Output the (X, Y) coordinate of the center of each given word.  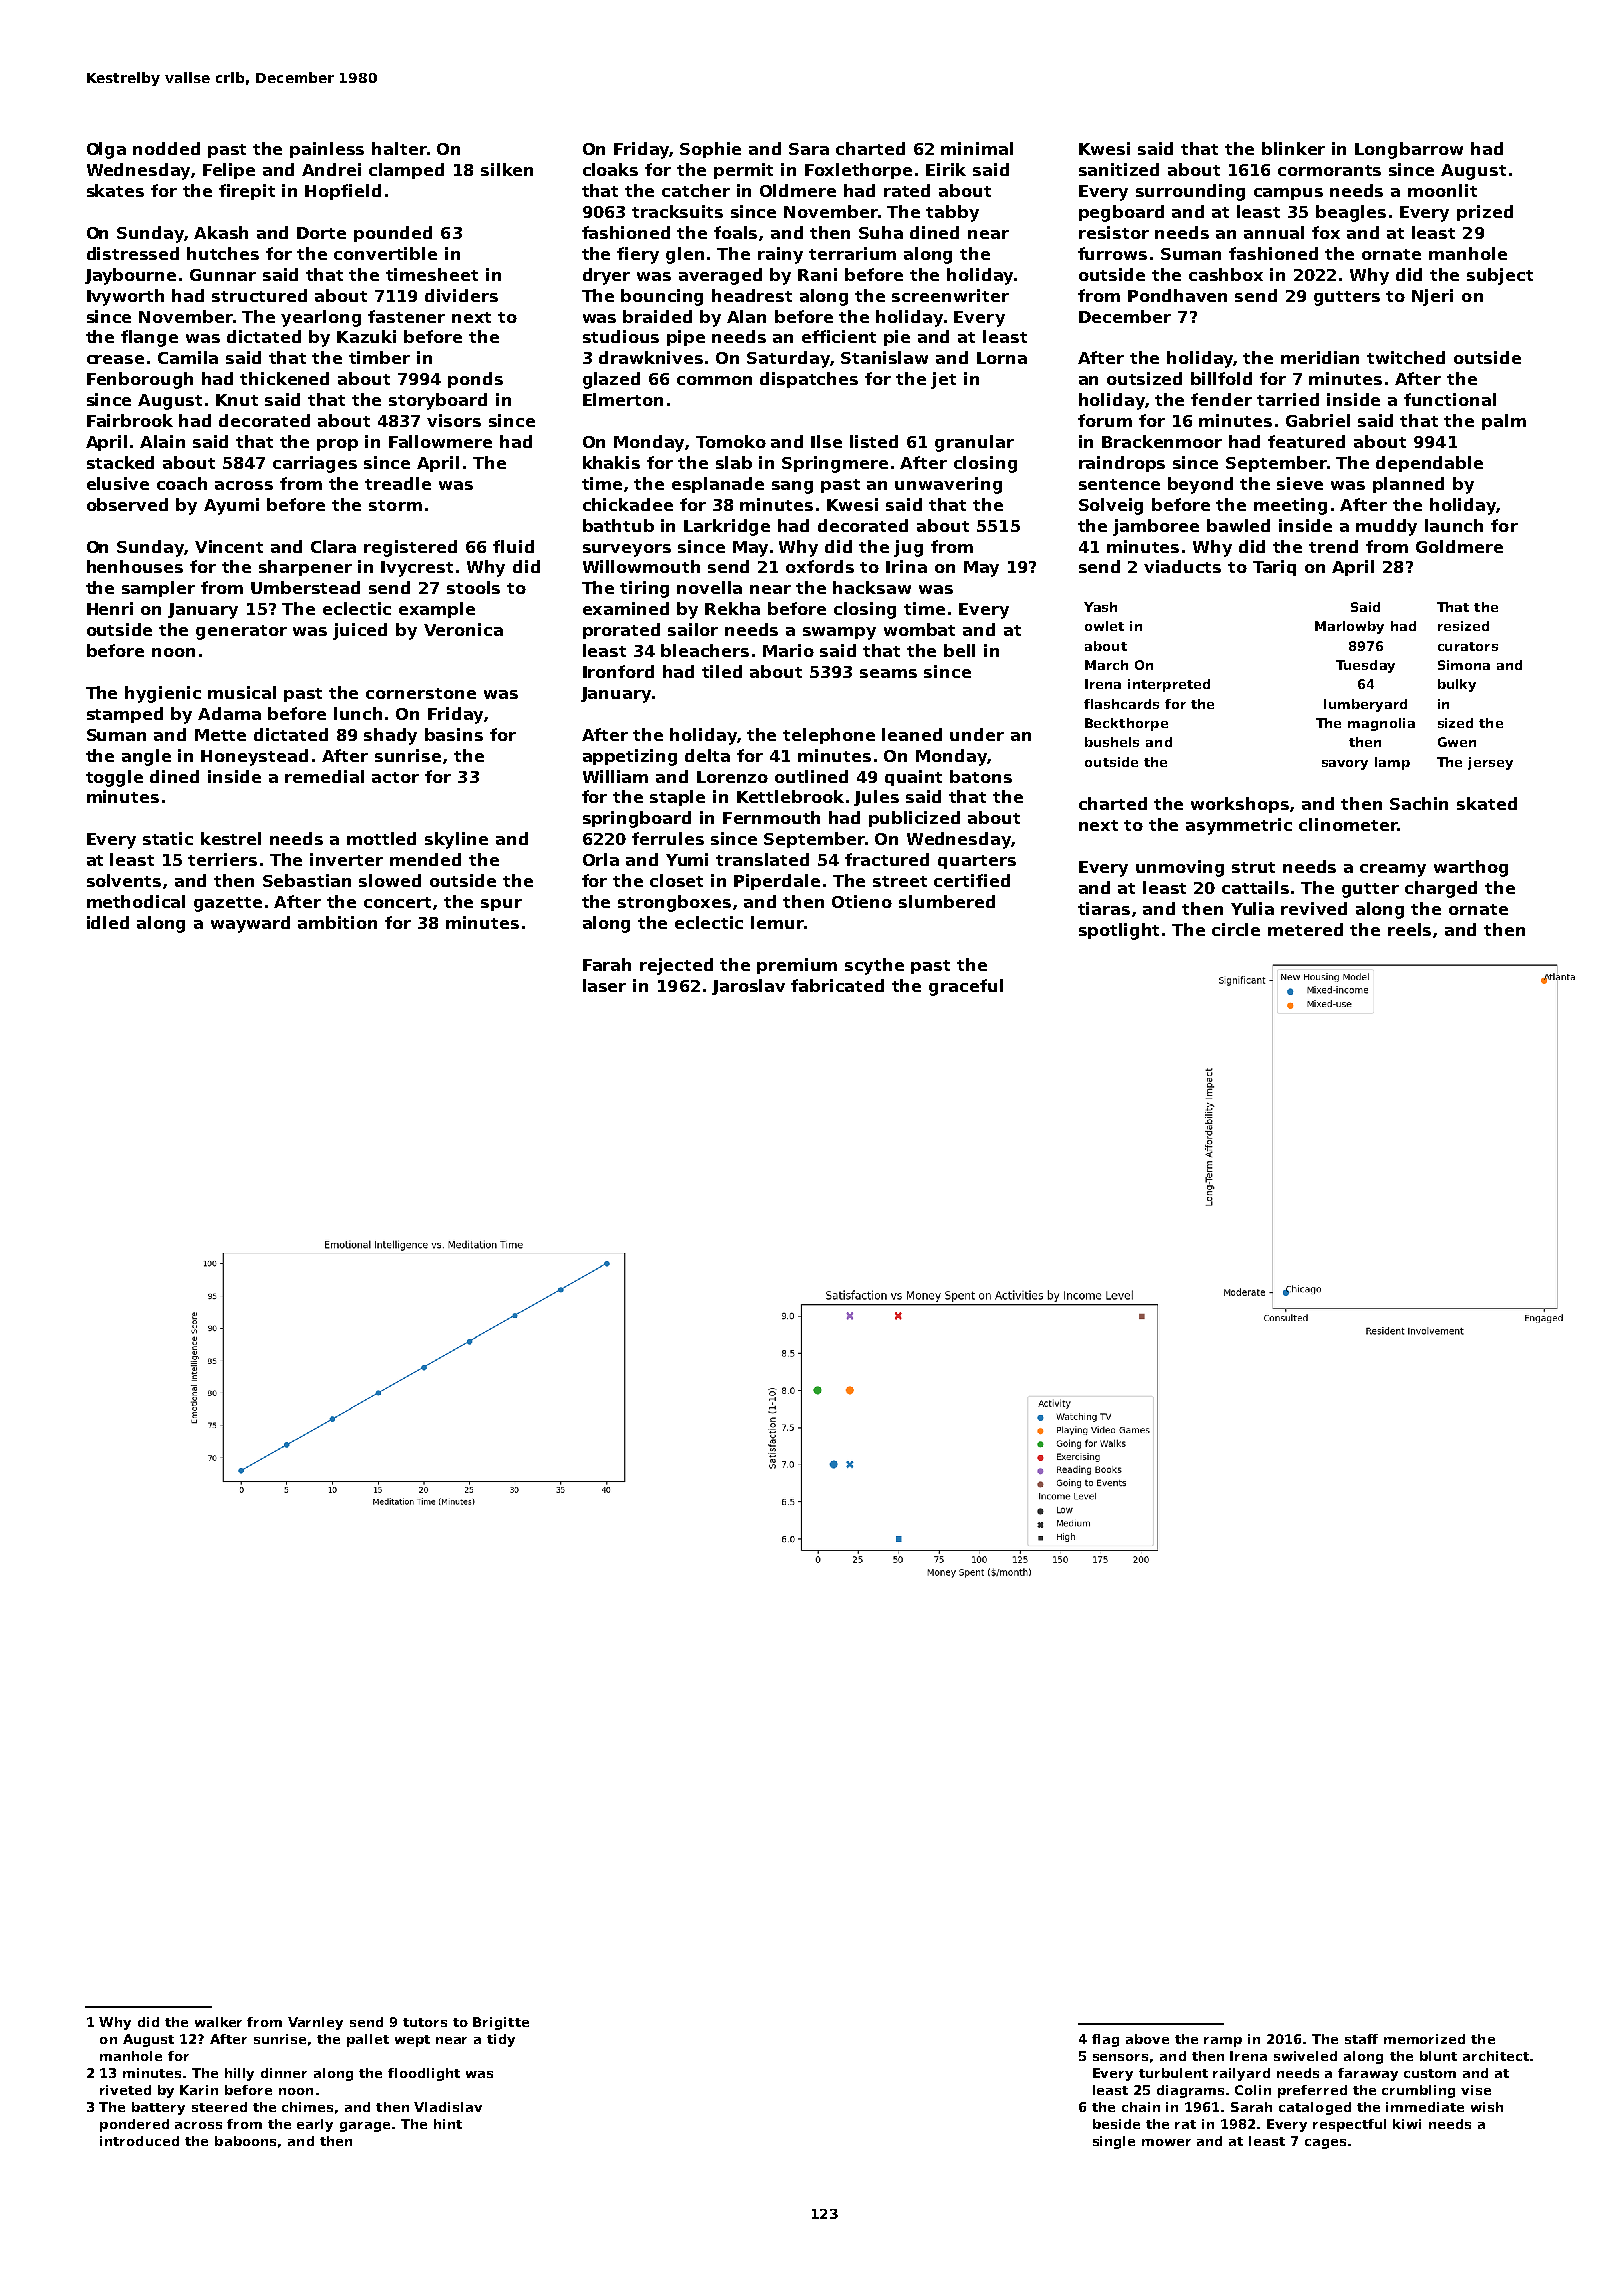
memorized (1424, 2039)
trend (1333, 546)
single (1114, 2142)
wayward (250, 924)
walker (218, 2022)
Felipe (229, 171)
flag (1105, 2040)
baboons (245, 2141)
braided (657, 316)
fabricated (837, 985)
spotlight (1119, 931)
